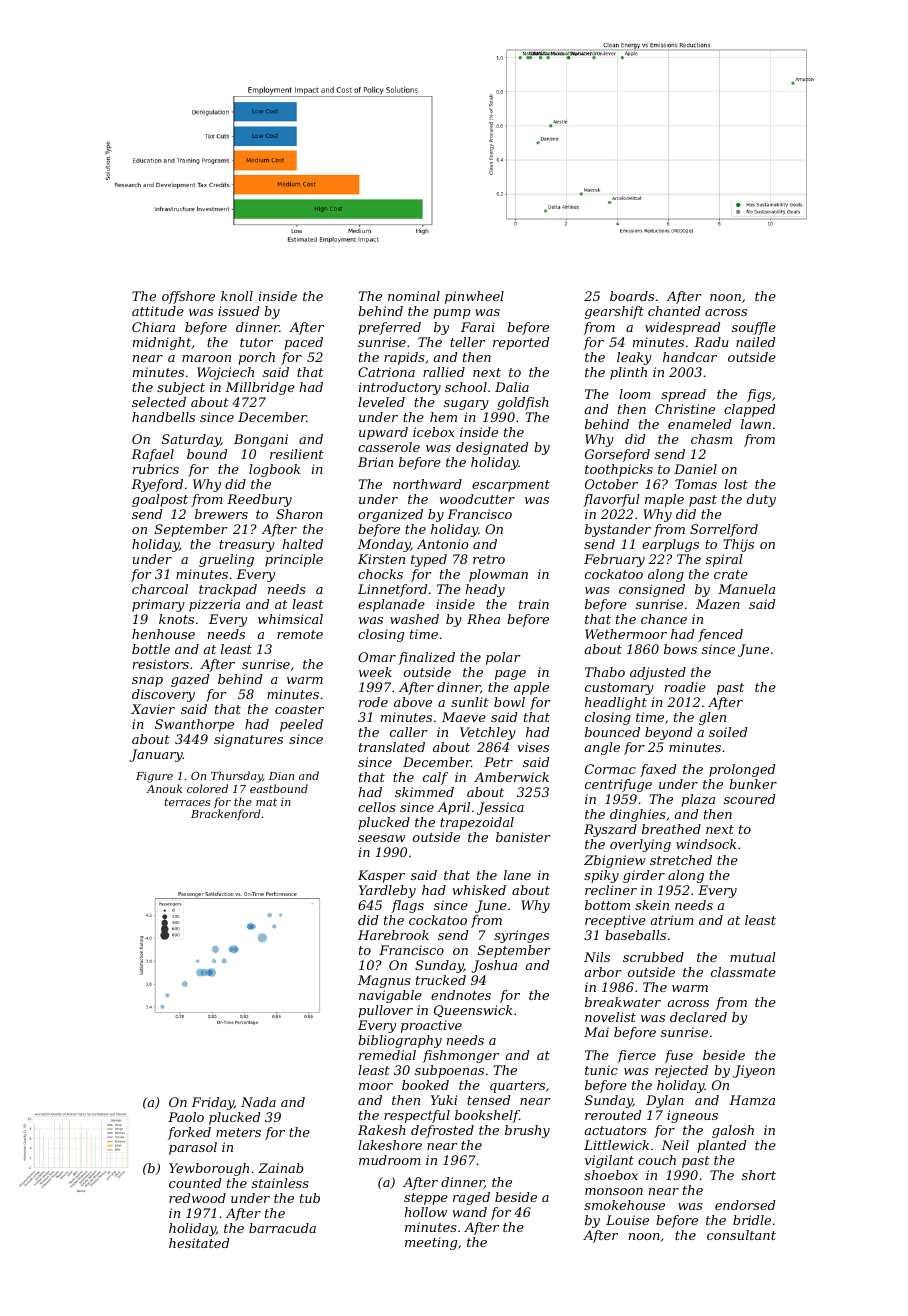 This screenshot has height=1316, width=908. What do you see at coordinates (153, 327) in the screenshot?
I see `Chiara` at bounding box center [153, 327].
